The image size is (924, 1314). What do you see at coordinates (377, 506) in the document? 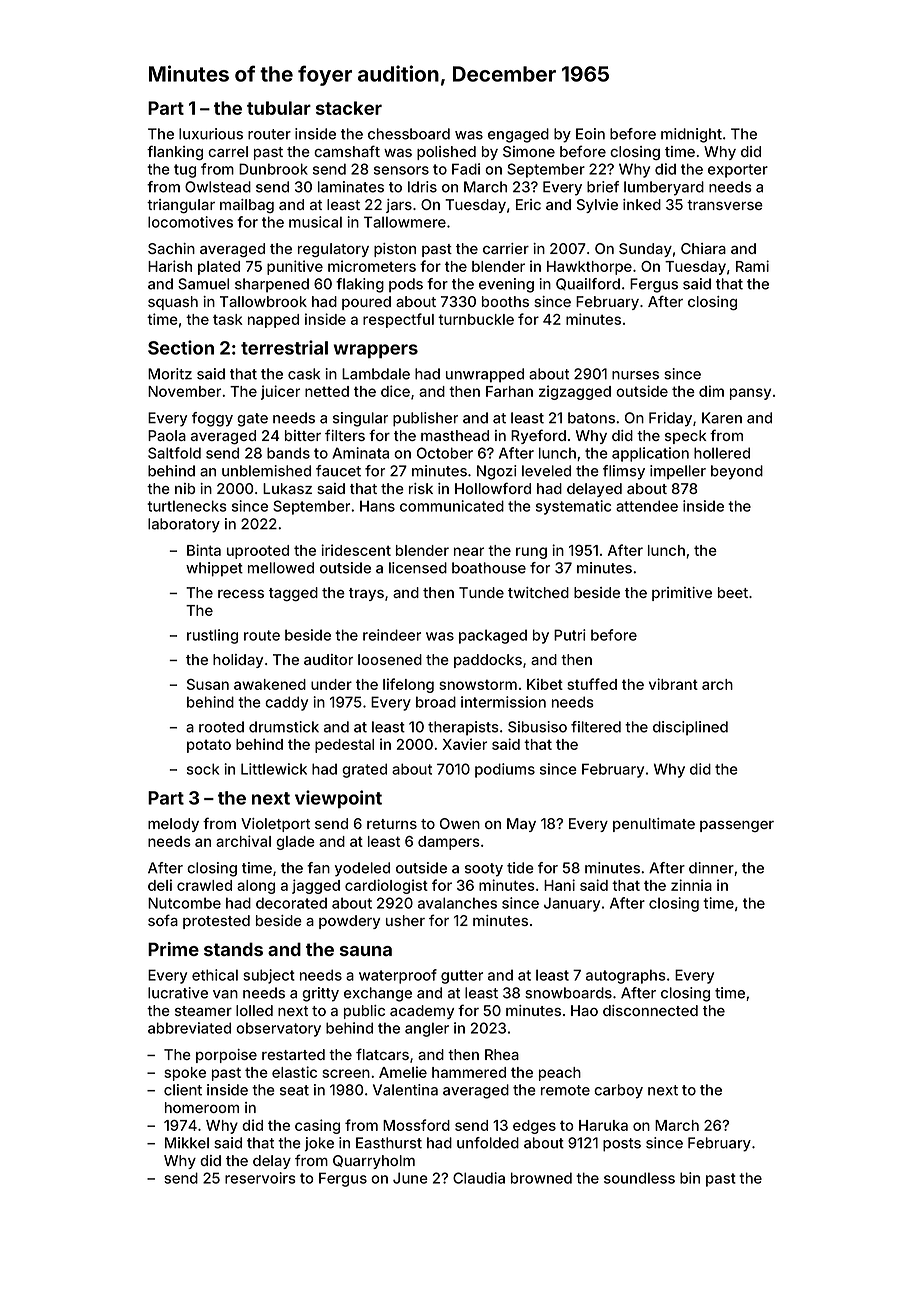
I see `Hans` at bounding box center [377, 506].
